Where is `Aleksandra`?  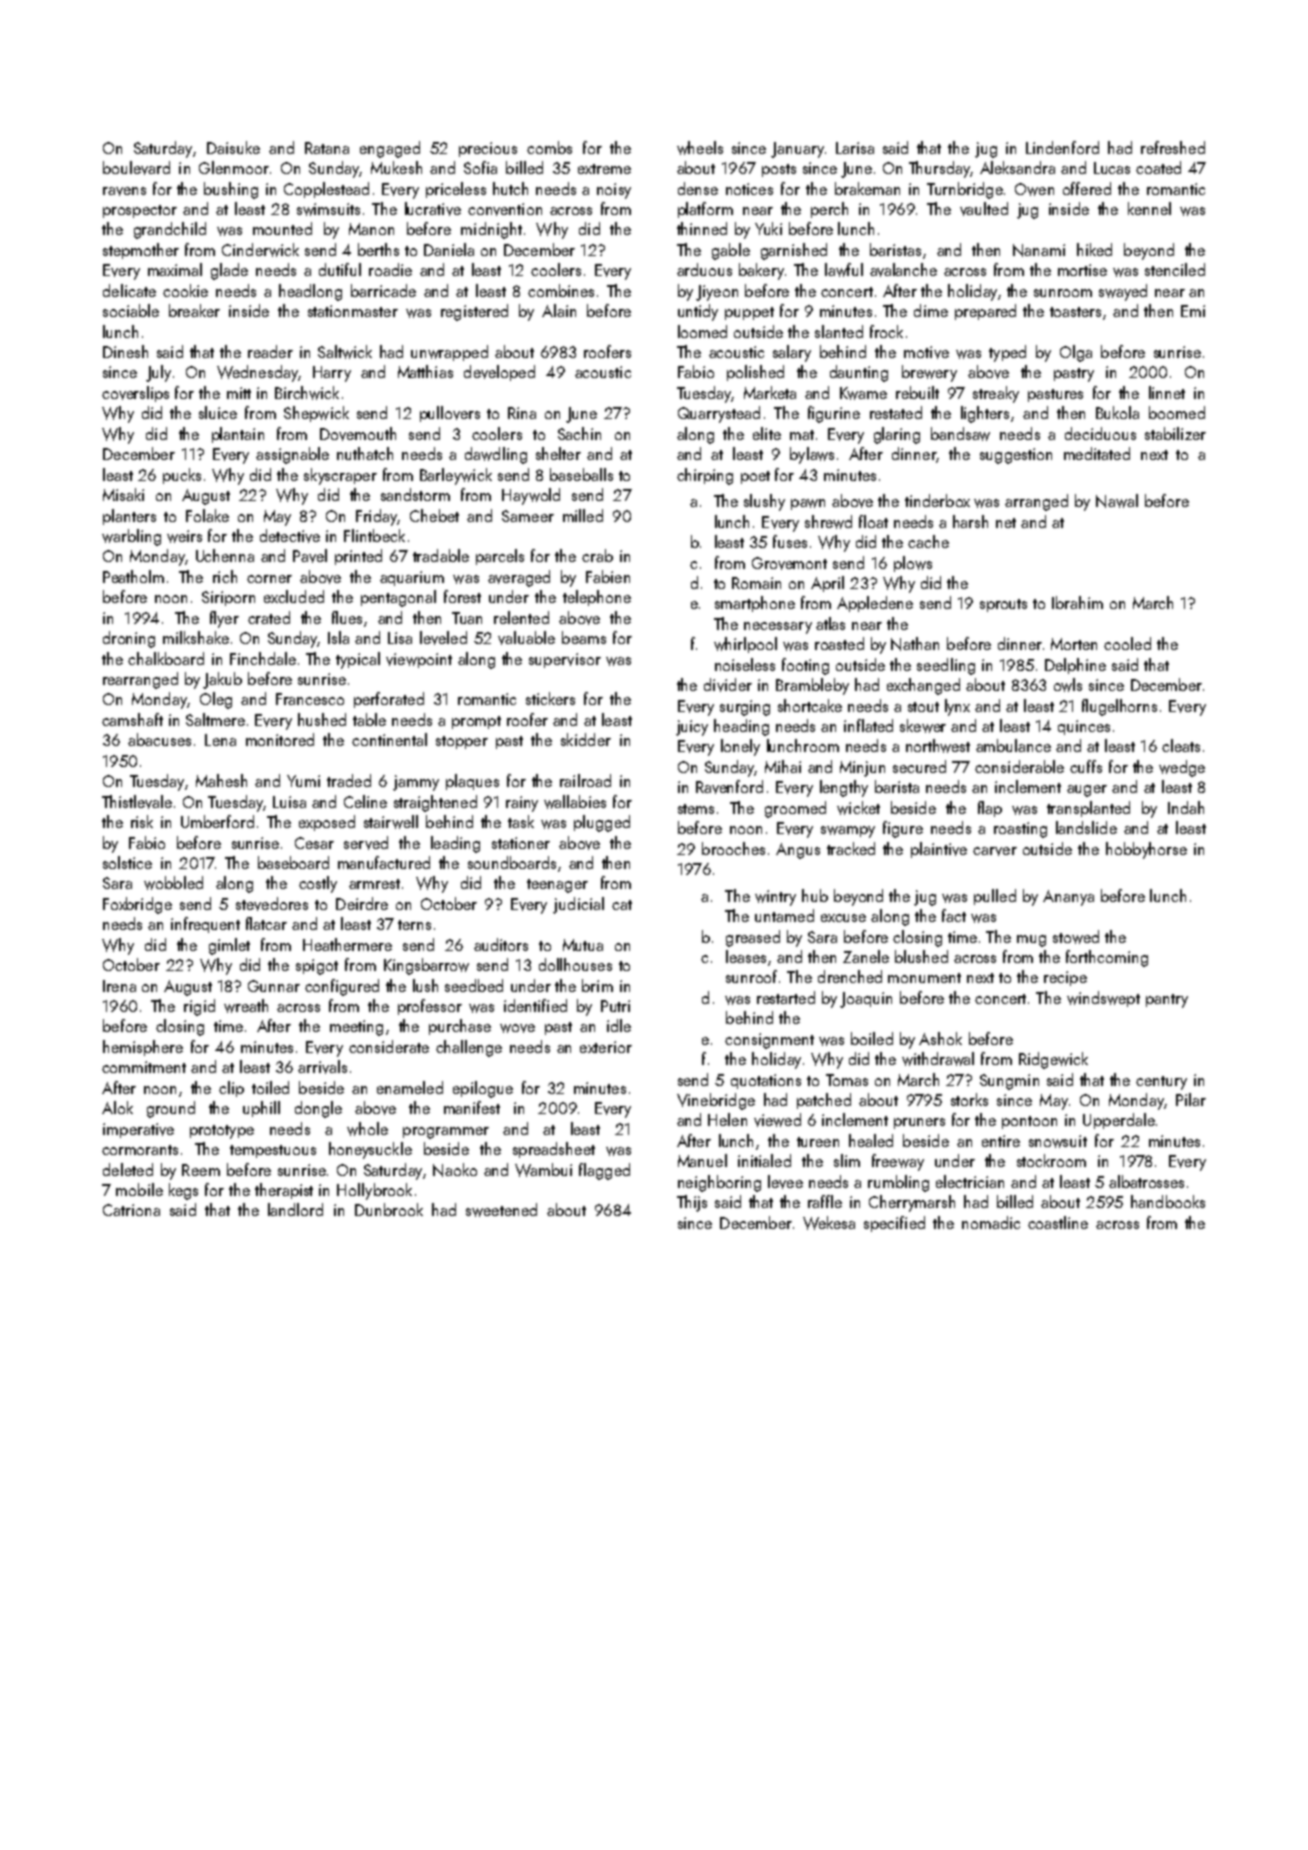 Aleksandra is located at coordinates (1017, 167).
